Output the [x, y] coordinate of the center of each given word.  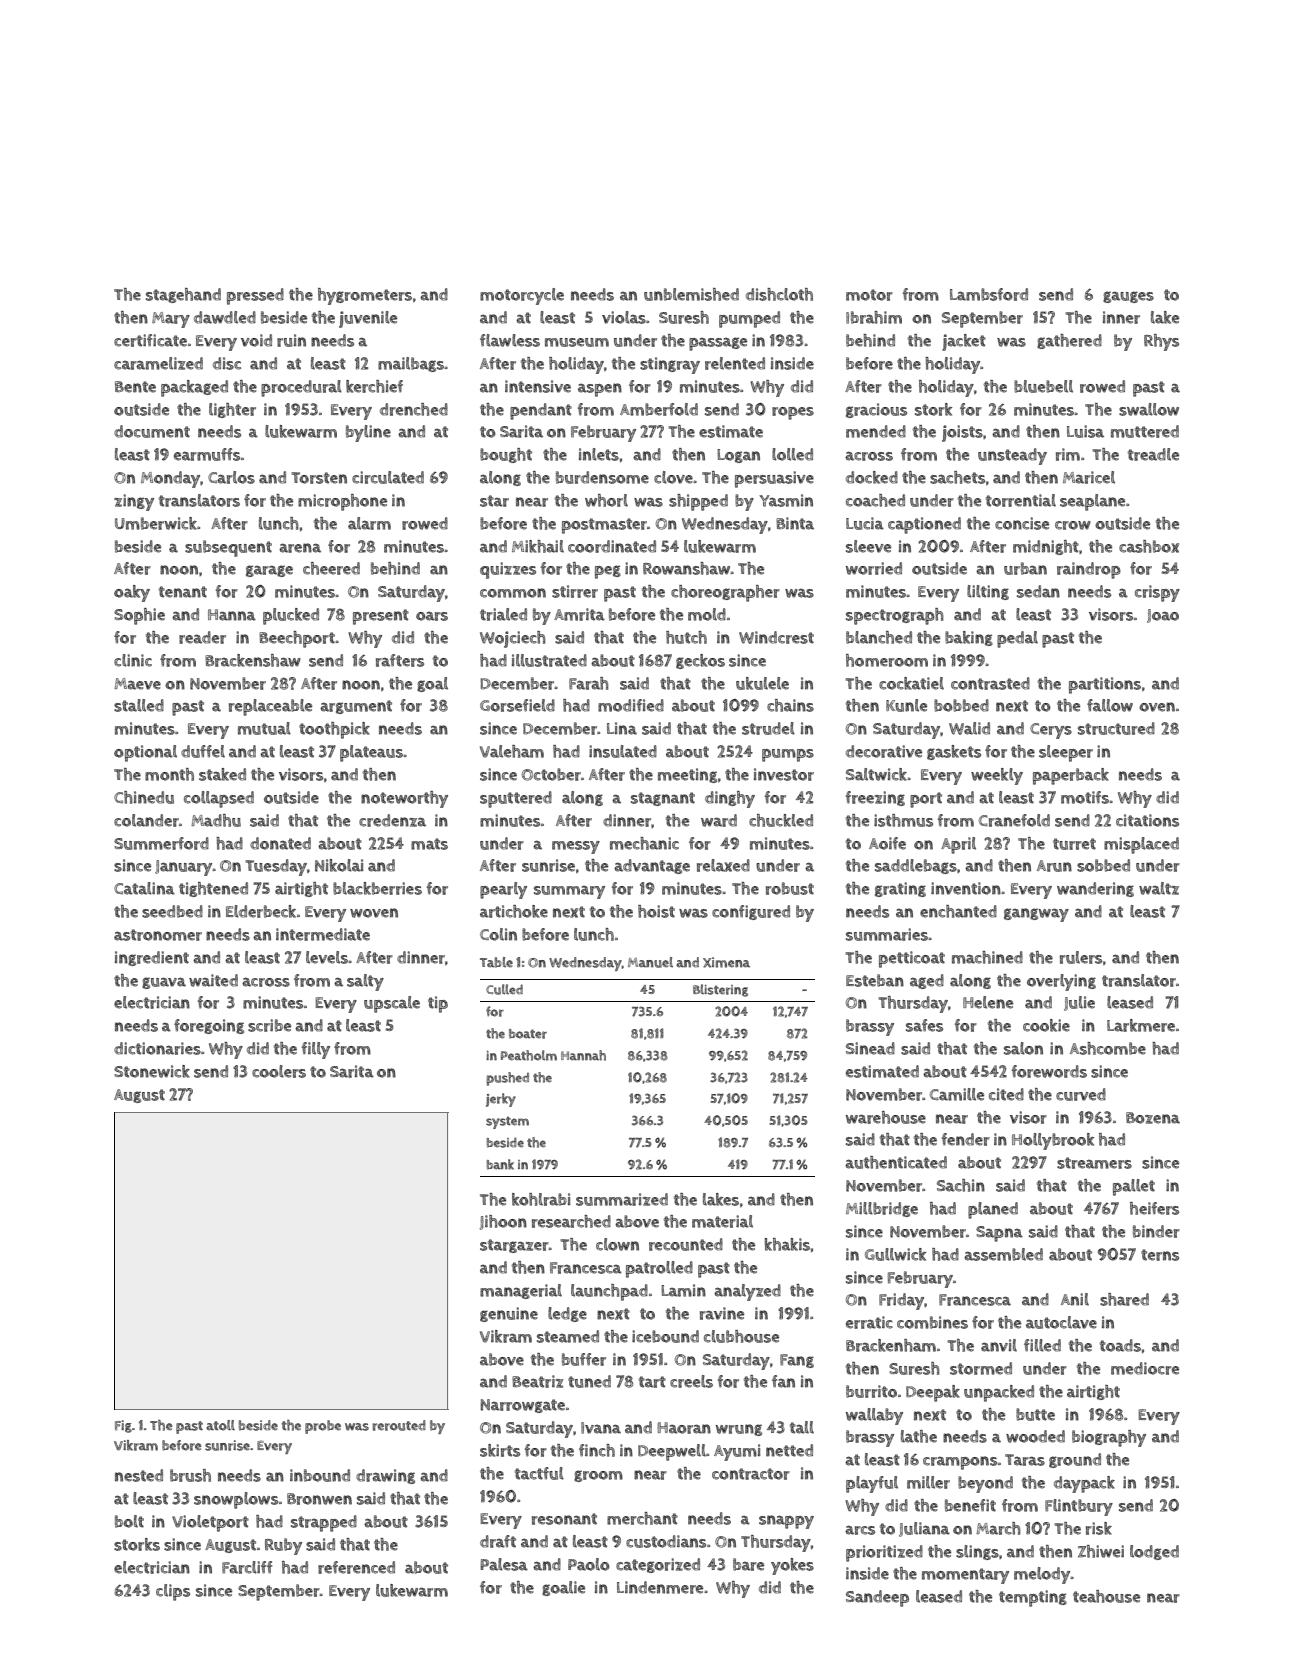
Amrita [579, 614]
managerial [521, 1291]
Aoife [887, 843]
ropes [793, 413]
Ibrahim [874, 317]
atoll [220, 1425]
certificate [150, 340]
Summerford [161, 843]
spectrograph [895, 616]
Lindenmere [660, 1587]
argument [356, 707]
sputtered [516, 799]
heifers [1154, 1208]
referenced [356, 1567]
